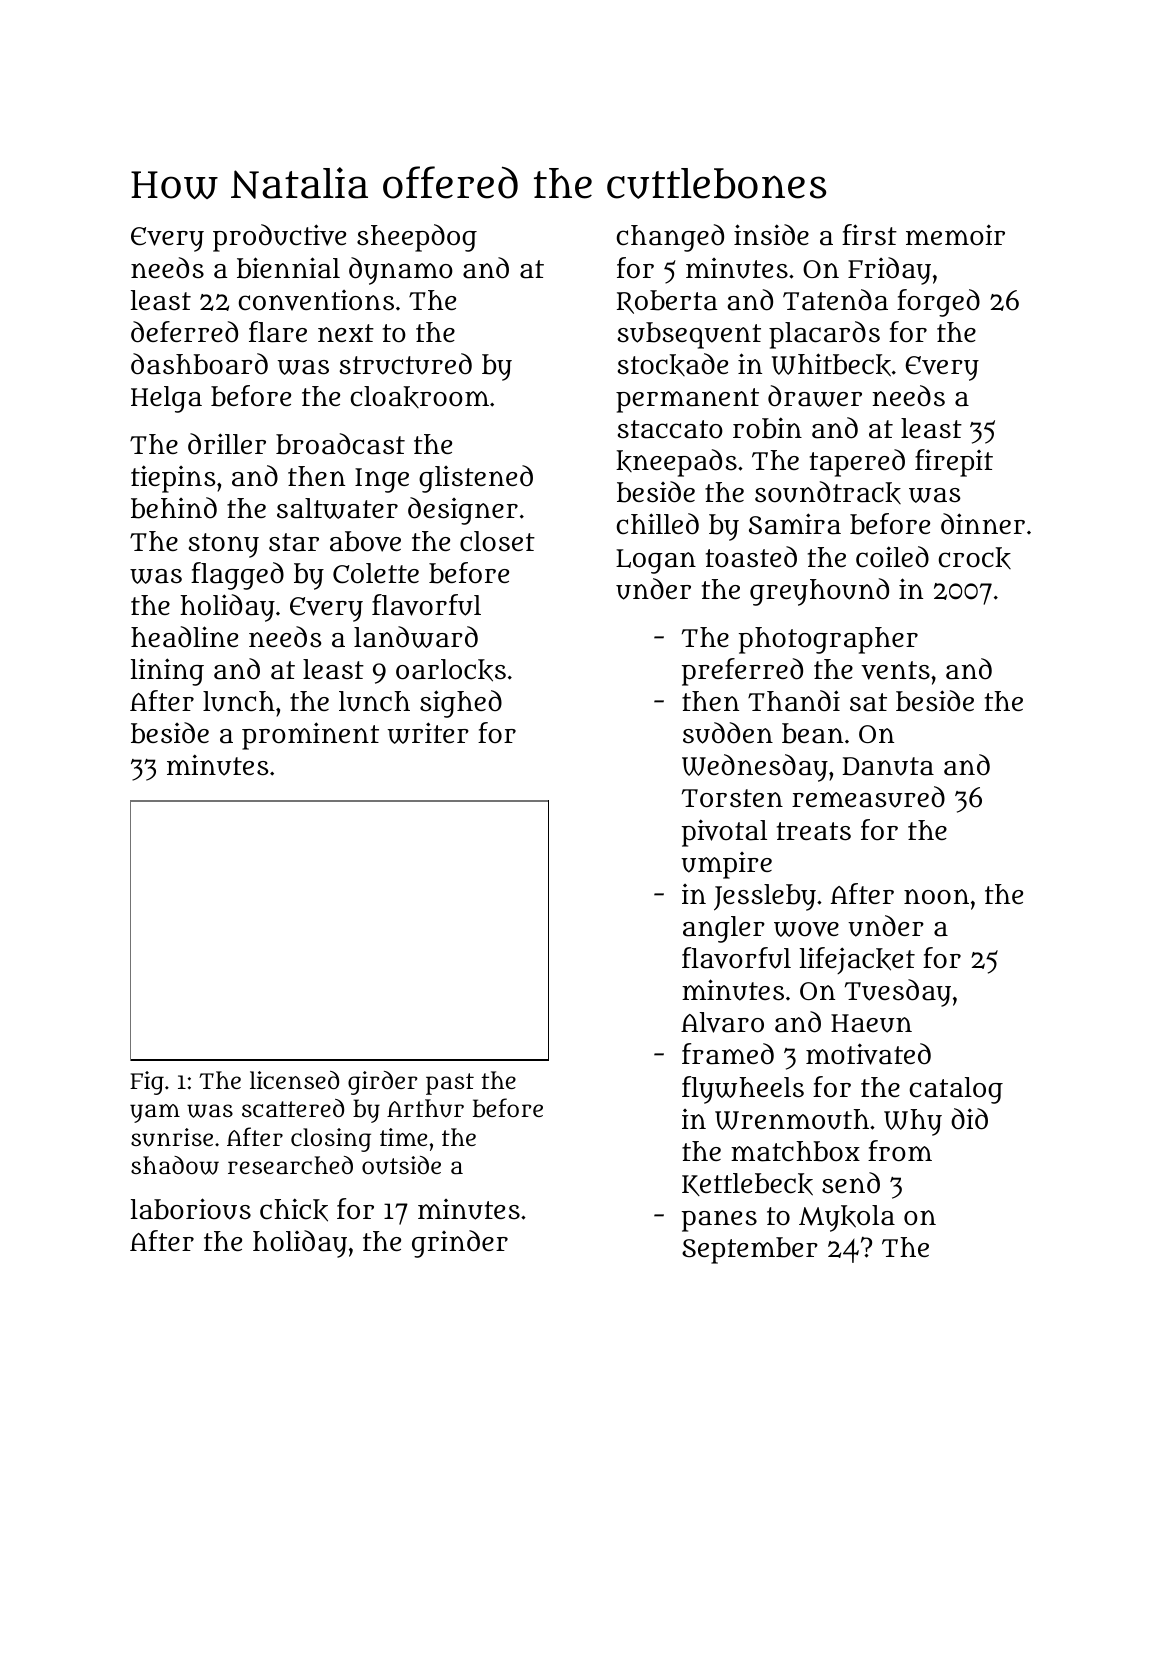 The height and width of the screenshot is (1654, 1165). I want to click on drawer, so click(815, 396).
